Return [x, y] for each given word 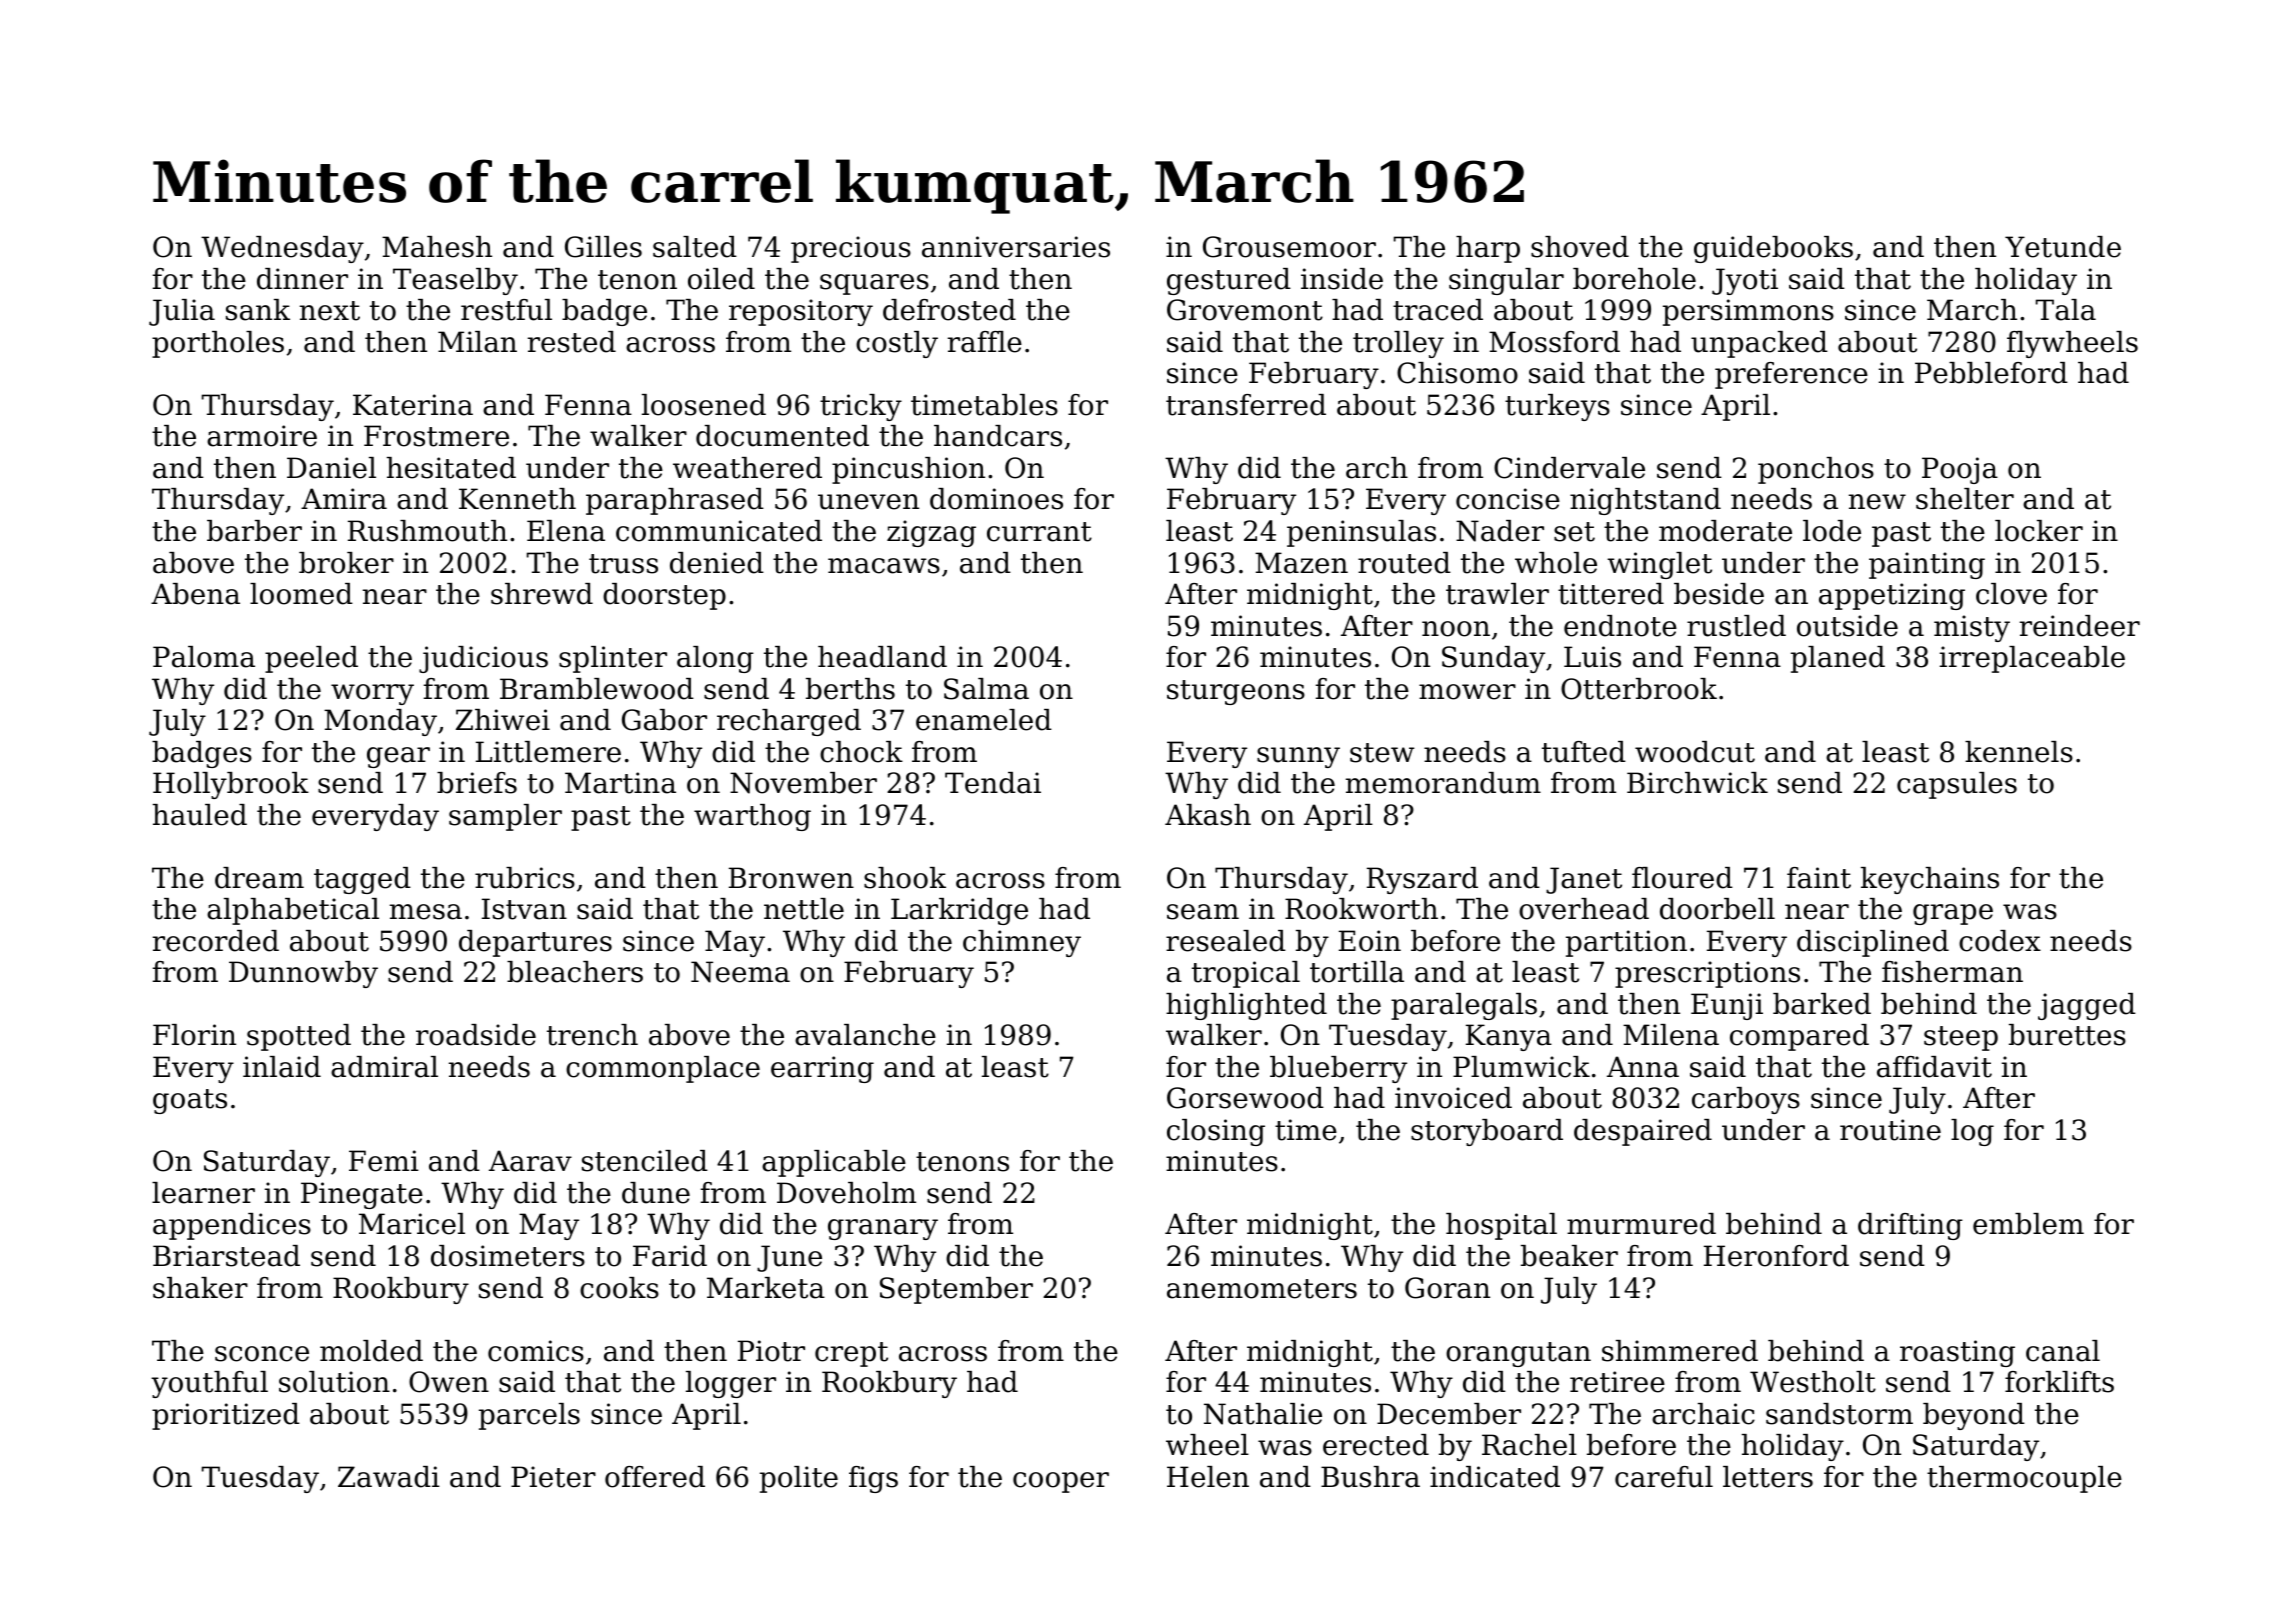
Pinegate [362, 1195]
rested [572, 342]
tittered [1611, 594]
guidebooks [1773, 249]
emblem [2028, 1224]
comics [536, 1351]
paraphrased [675, 501]
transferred [1246, 405]
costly [897, 344]
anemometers [1262, 1289]
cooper [1061, 1482]
